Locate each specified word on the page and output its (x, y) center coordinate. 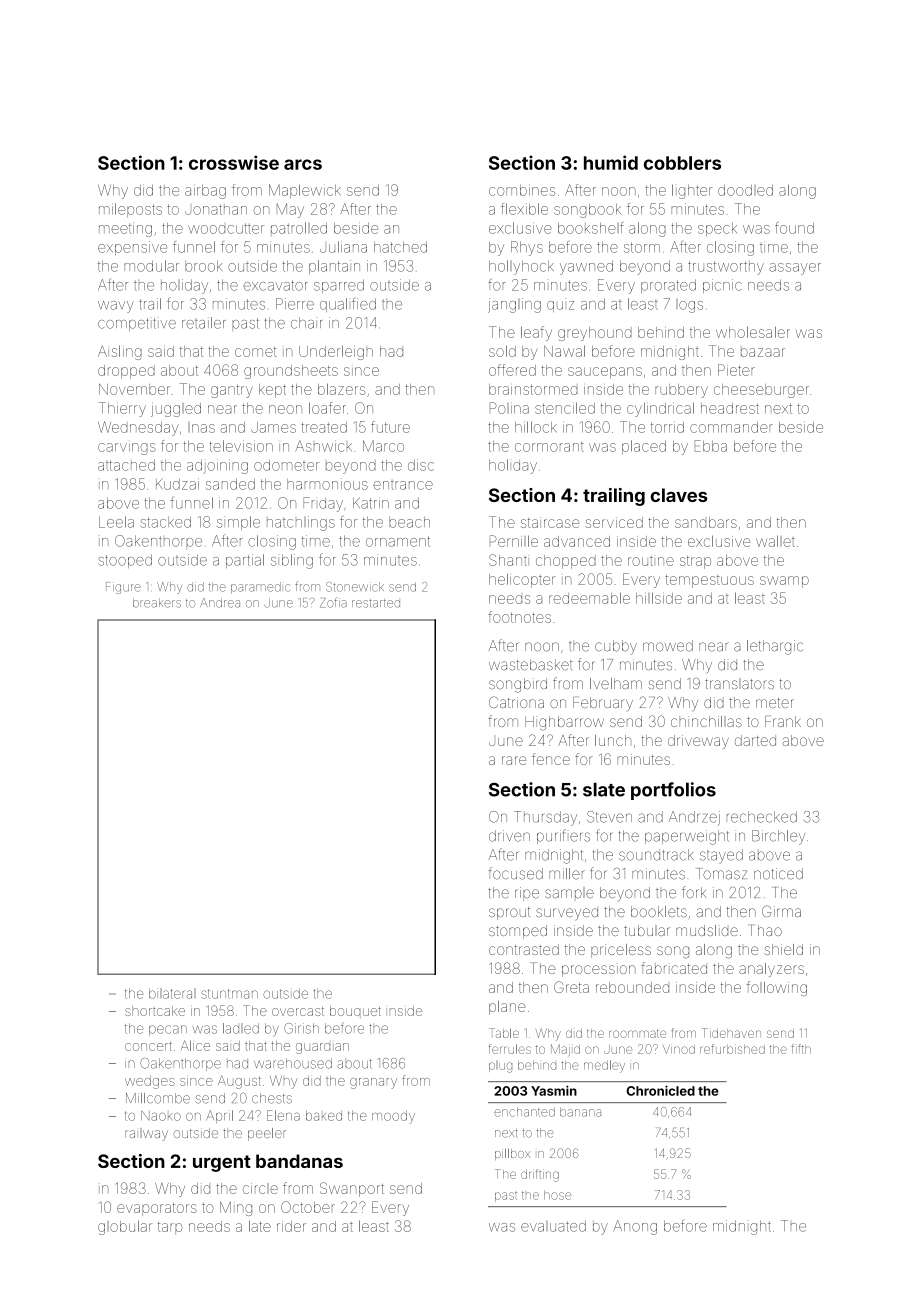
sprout (509, 913)
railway (146, 1134)
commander (731, 427)
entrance (403, 485)
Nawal (564, 351)
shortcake (155, 1011)
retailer (204, 323)
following (776, 988)
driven (509, 836)
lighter (692, 191)
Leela (116, 522)
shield (783, 949)
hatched (400, 247)
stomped (518, 932)
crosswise (234, 162)
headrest (730, 408)
